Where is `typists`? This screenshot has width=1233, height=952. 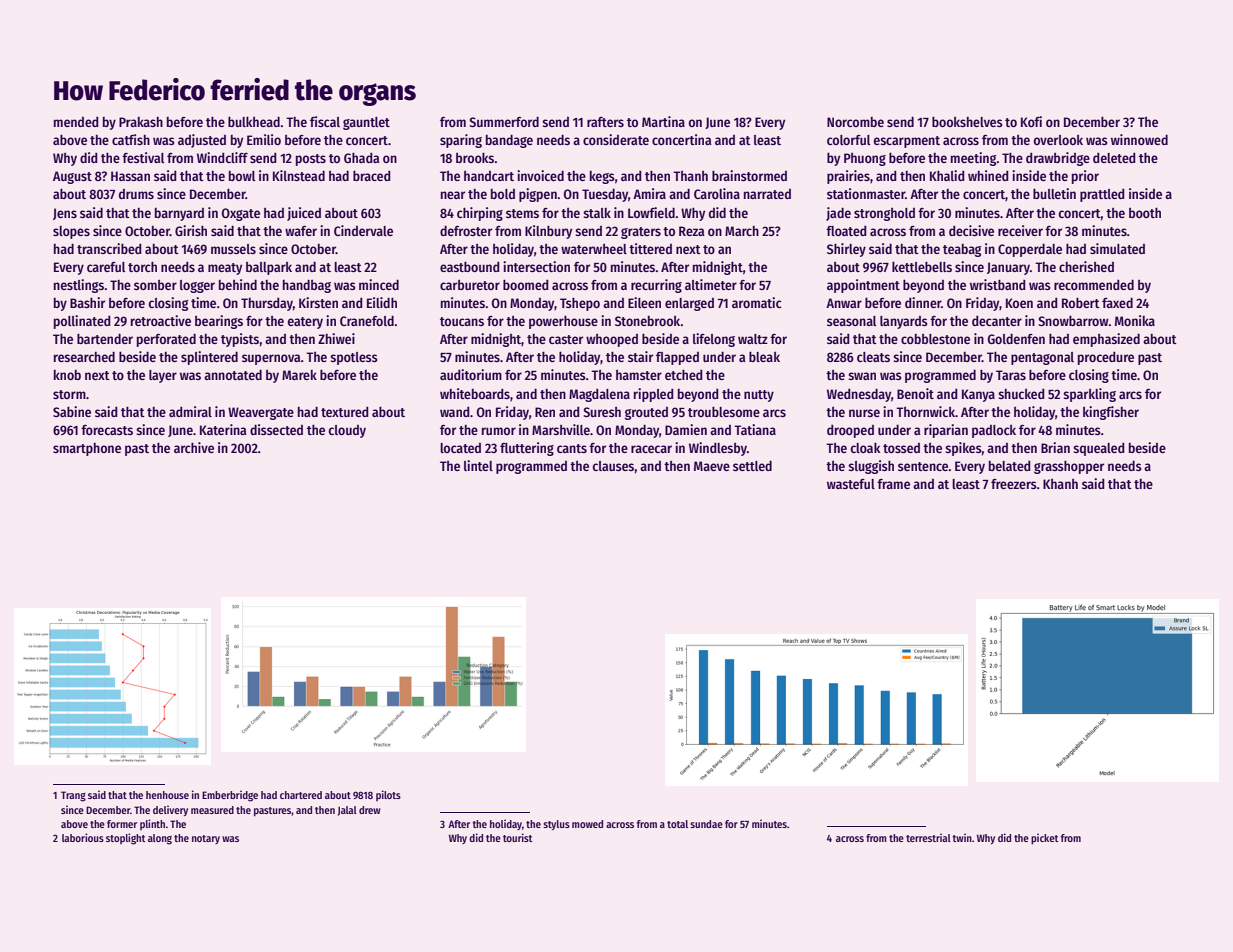
typists is located at coordinates (240, 340).
